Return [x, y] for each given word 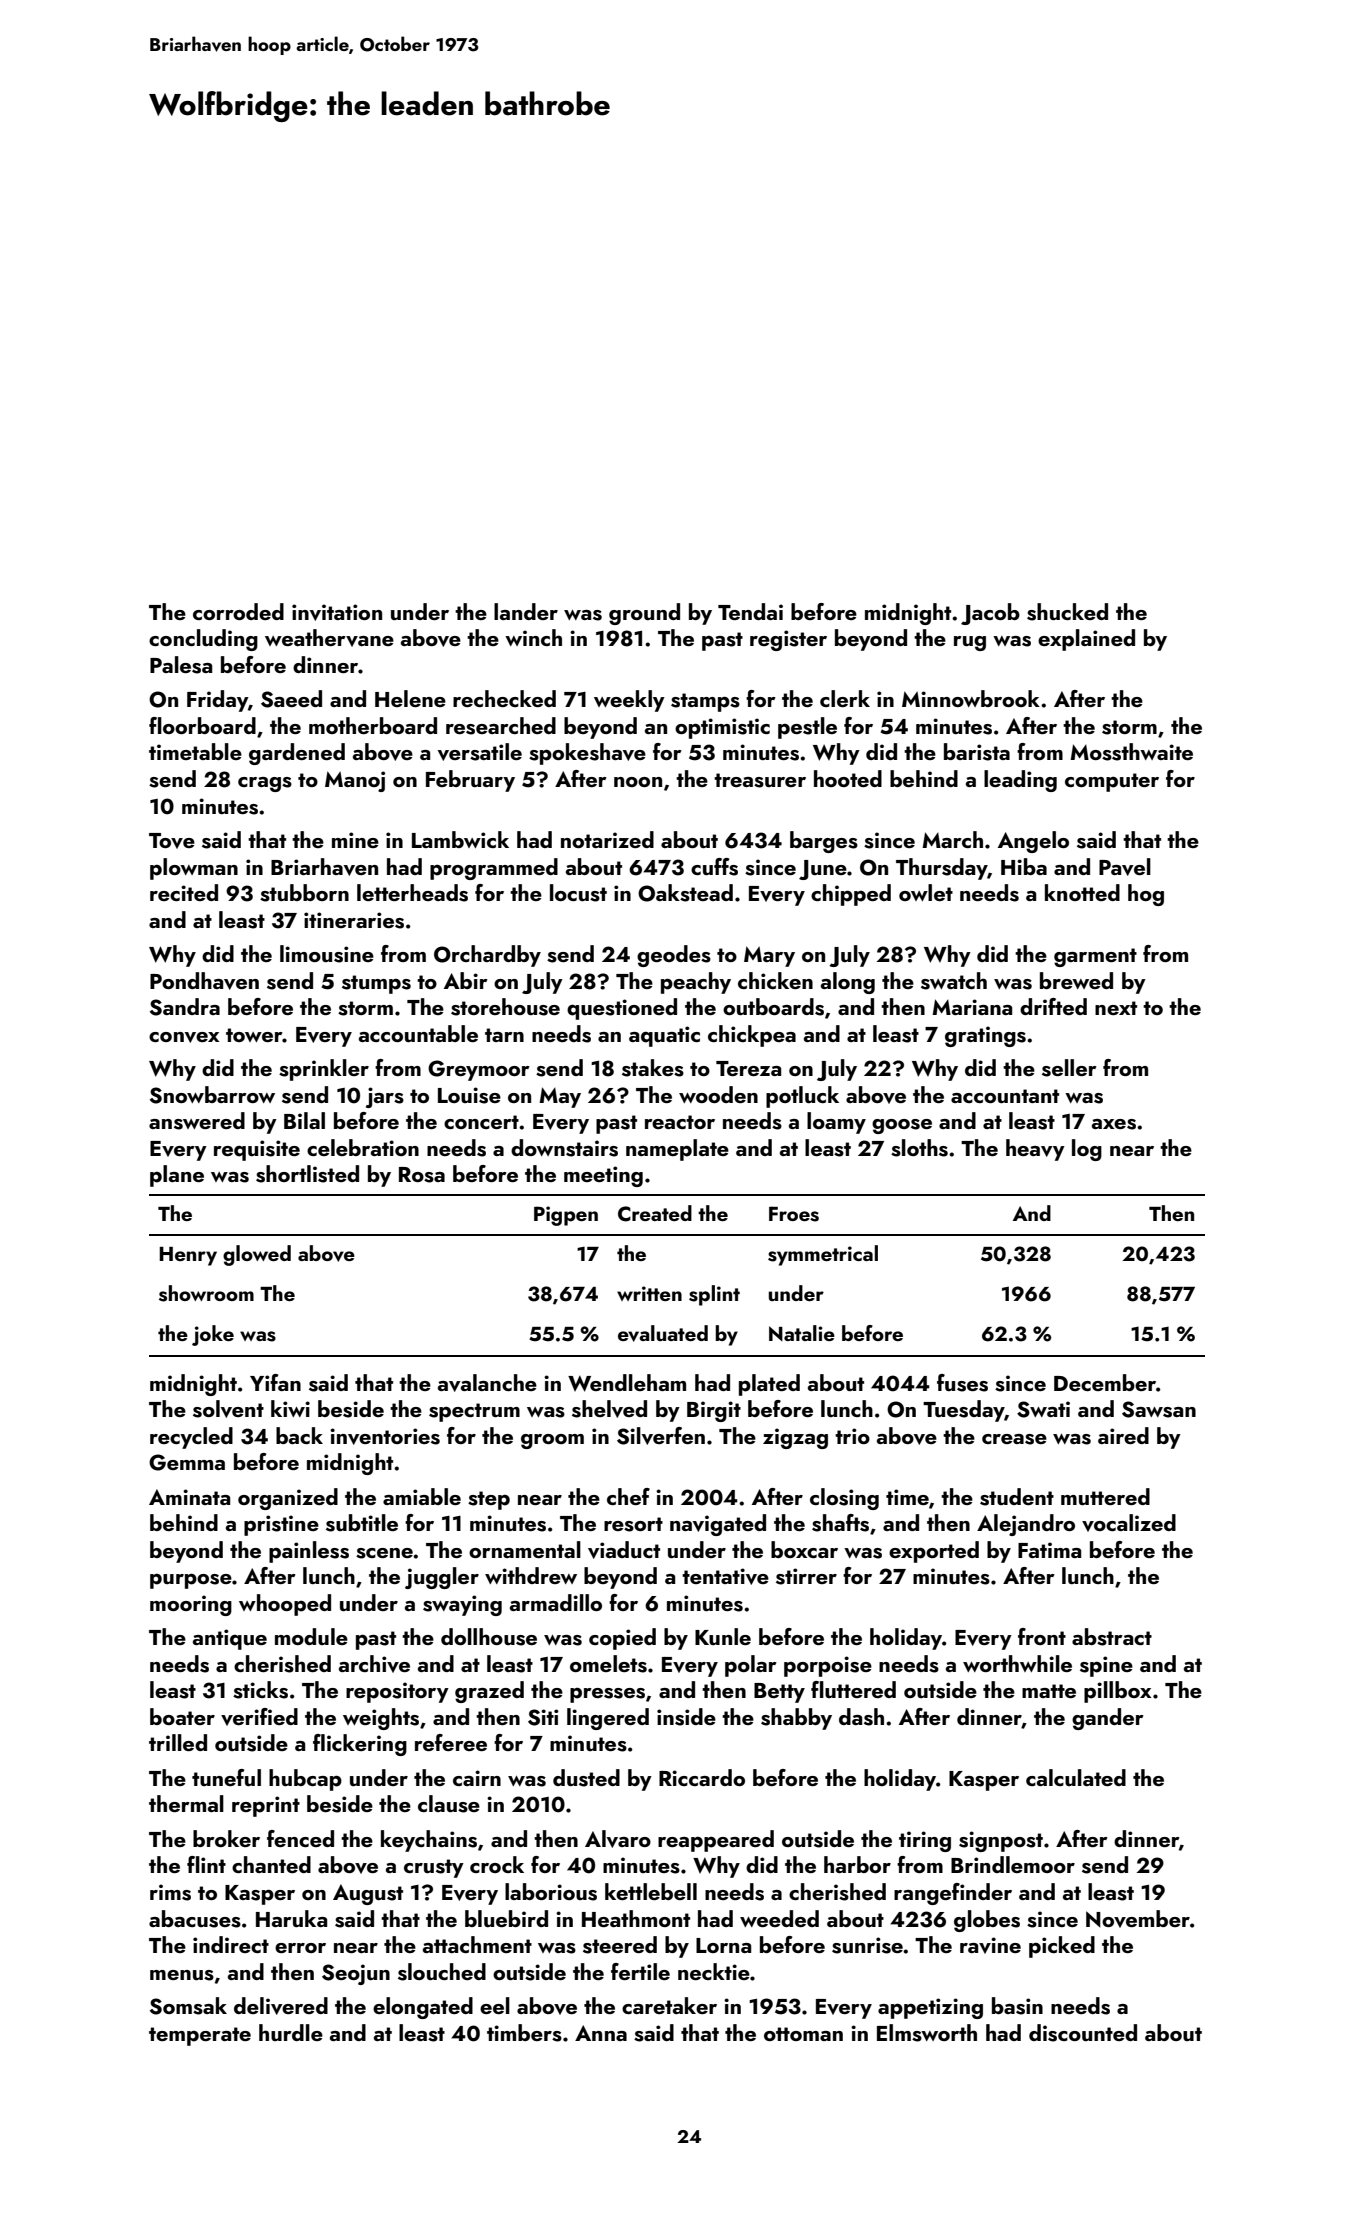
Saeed [291, 699]
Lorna [723, 1945]
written [649, 1293]
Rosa [422, 1175]
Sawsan [1159, 1409]
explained [1086, 640]
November [1138, 1919]
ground [644, 614]
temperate [200, 2036]
